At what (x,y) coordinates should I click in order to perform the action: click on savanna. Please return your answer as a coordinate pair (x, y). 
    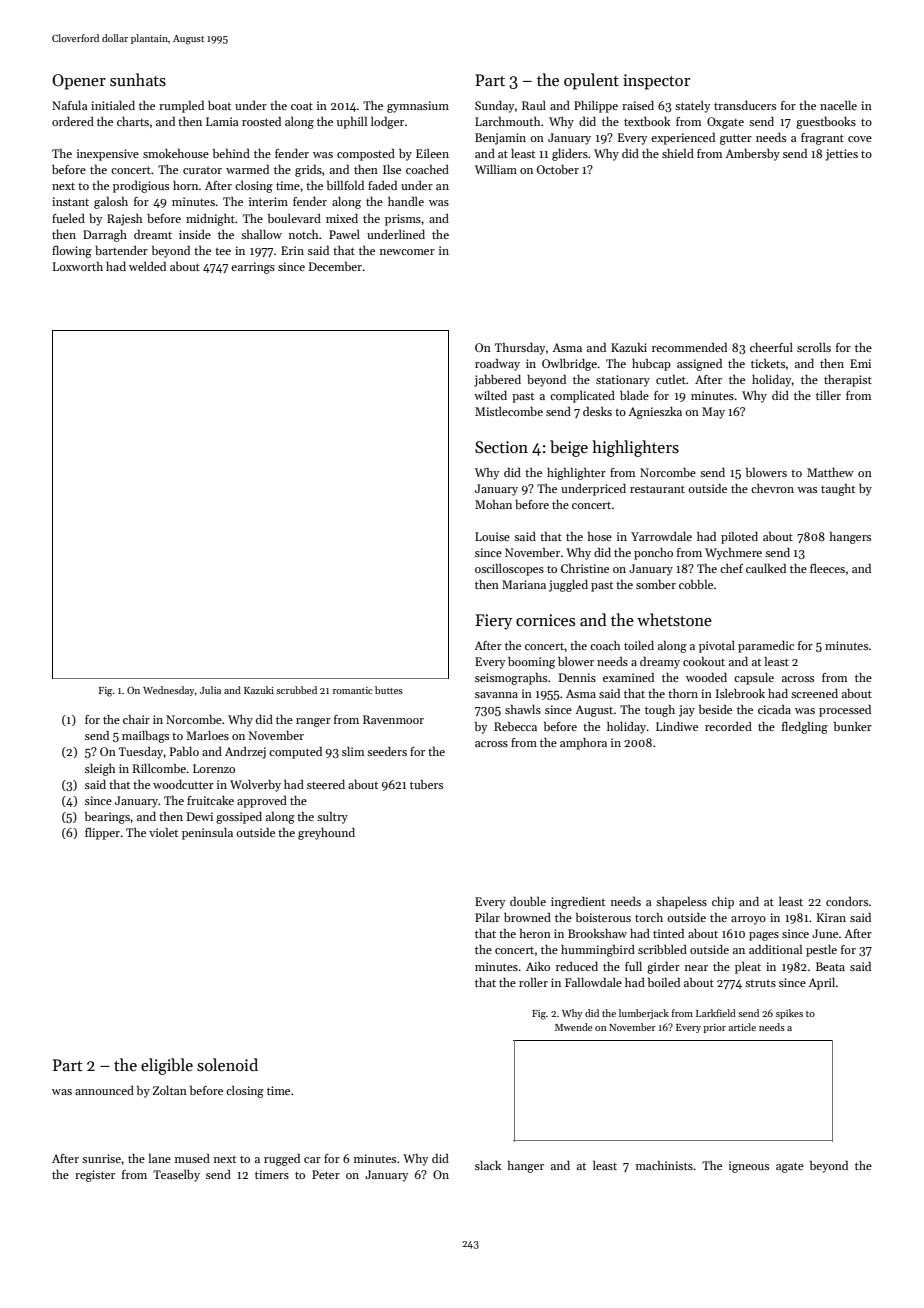
    Looking at the image, I should click on (496, 695).
